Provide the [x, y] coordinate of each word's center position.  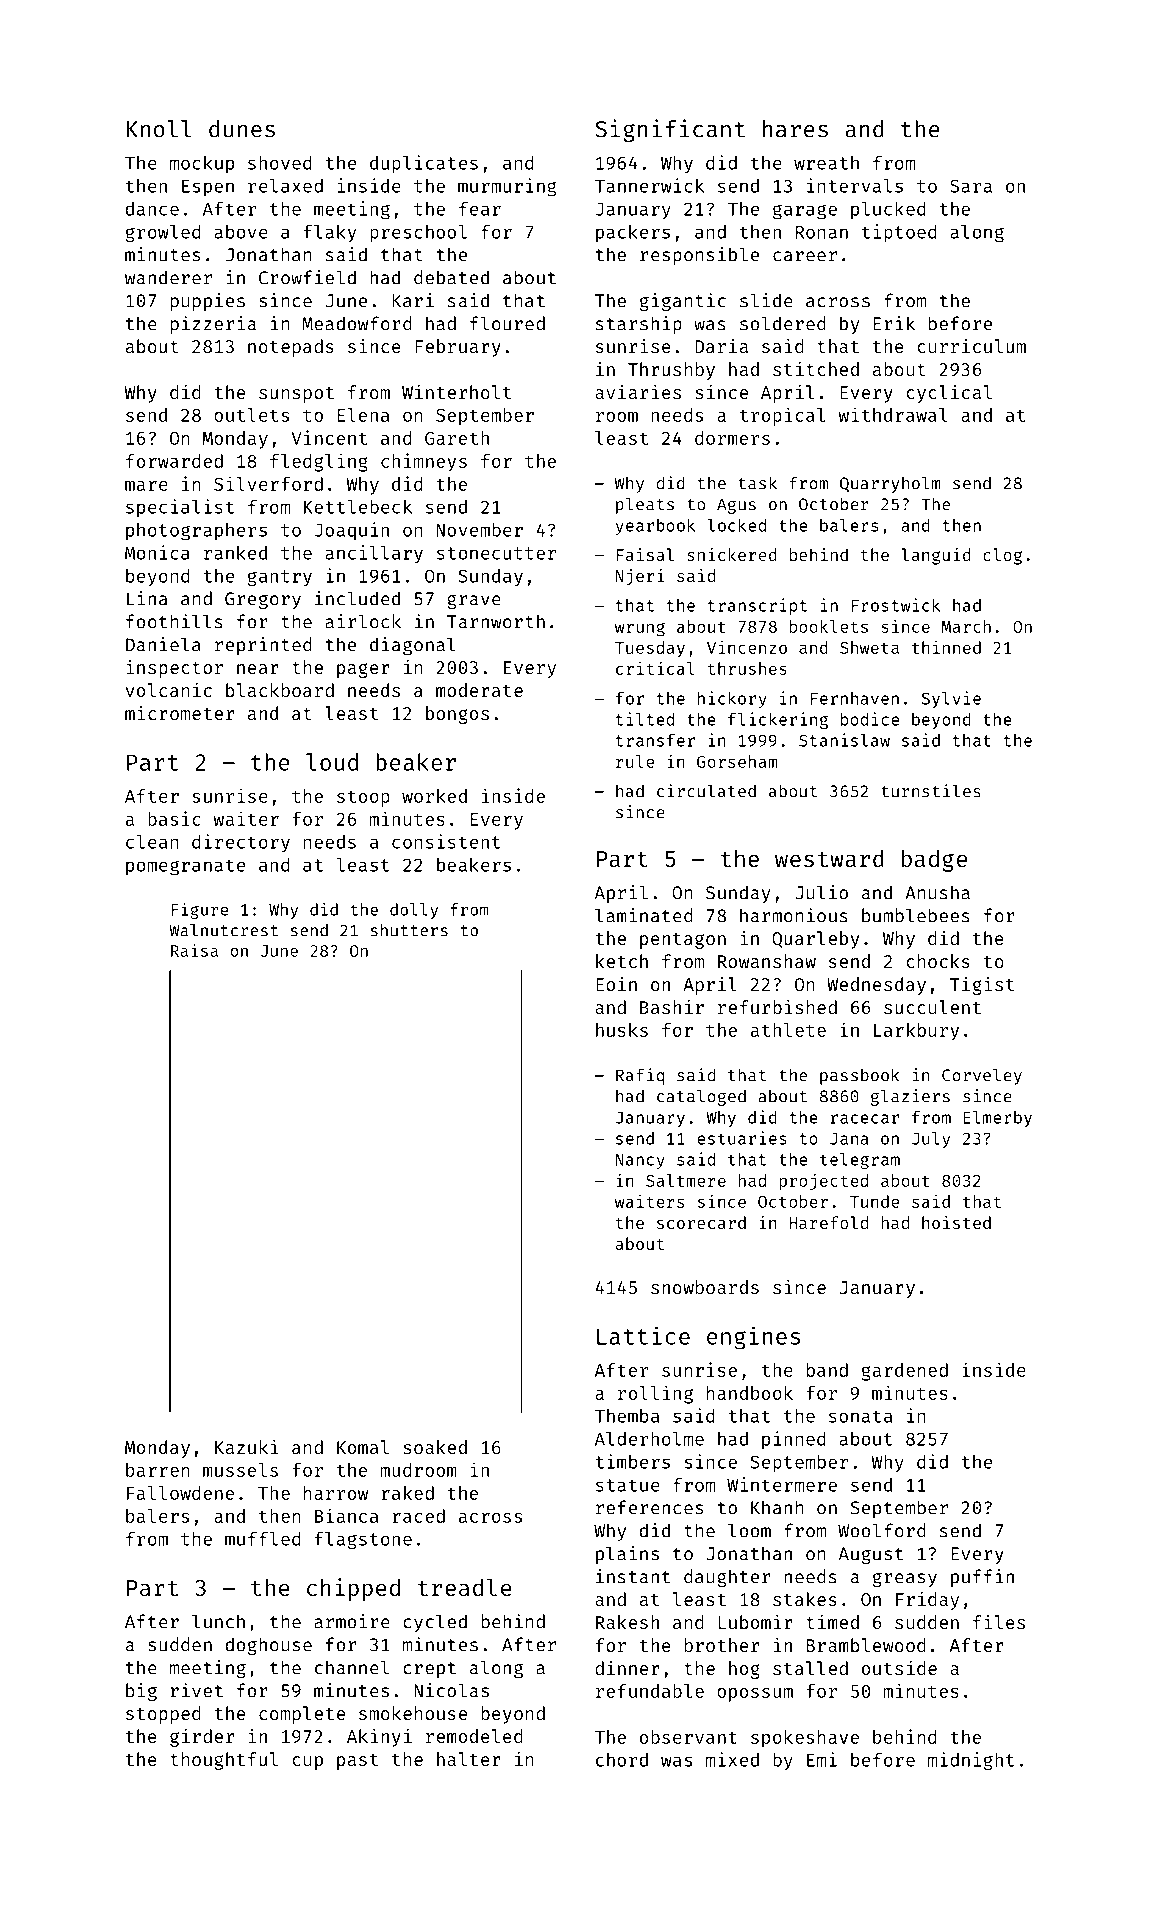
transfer [655, 740]
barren [158, 1470]
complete [302, 1715]
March [966, 626]
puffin [982, 1578]
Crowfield [307, 277]
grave [474, 601]
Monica [157, 552]
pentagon [683, 941]
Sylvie [951, 699]
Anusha [937, 892]
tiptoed [899, 233]
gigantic [683, 302]
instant [633, 1576]
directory [241, 843]
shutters [409, 930]
